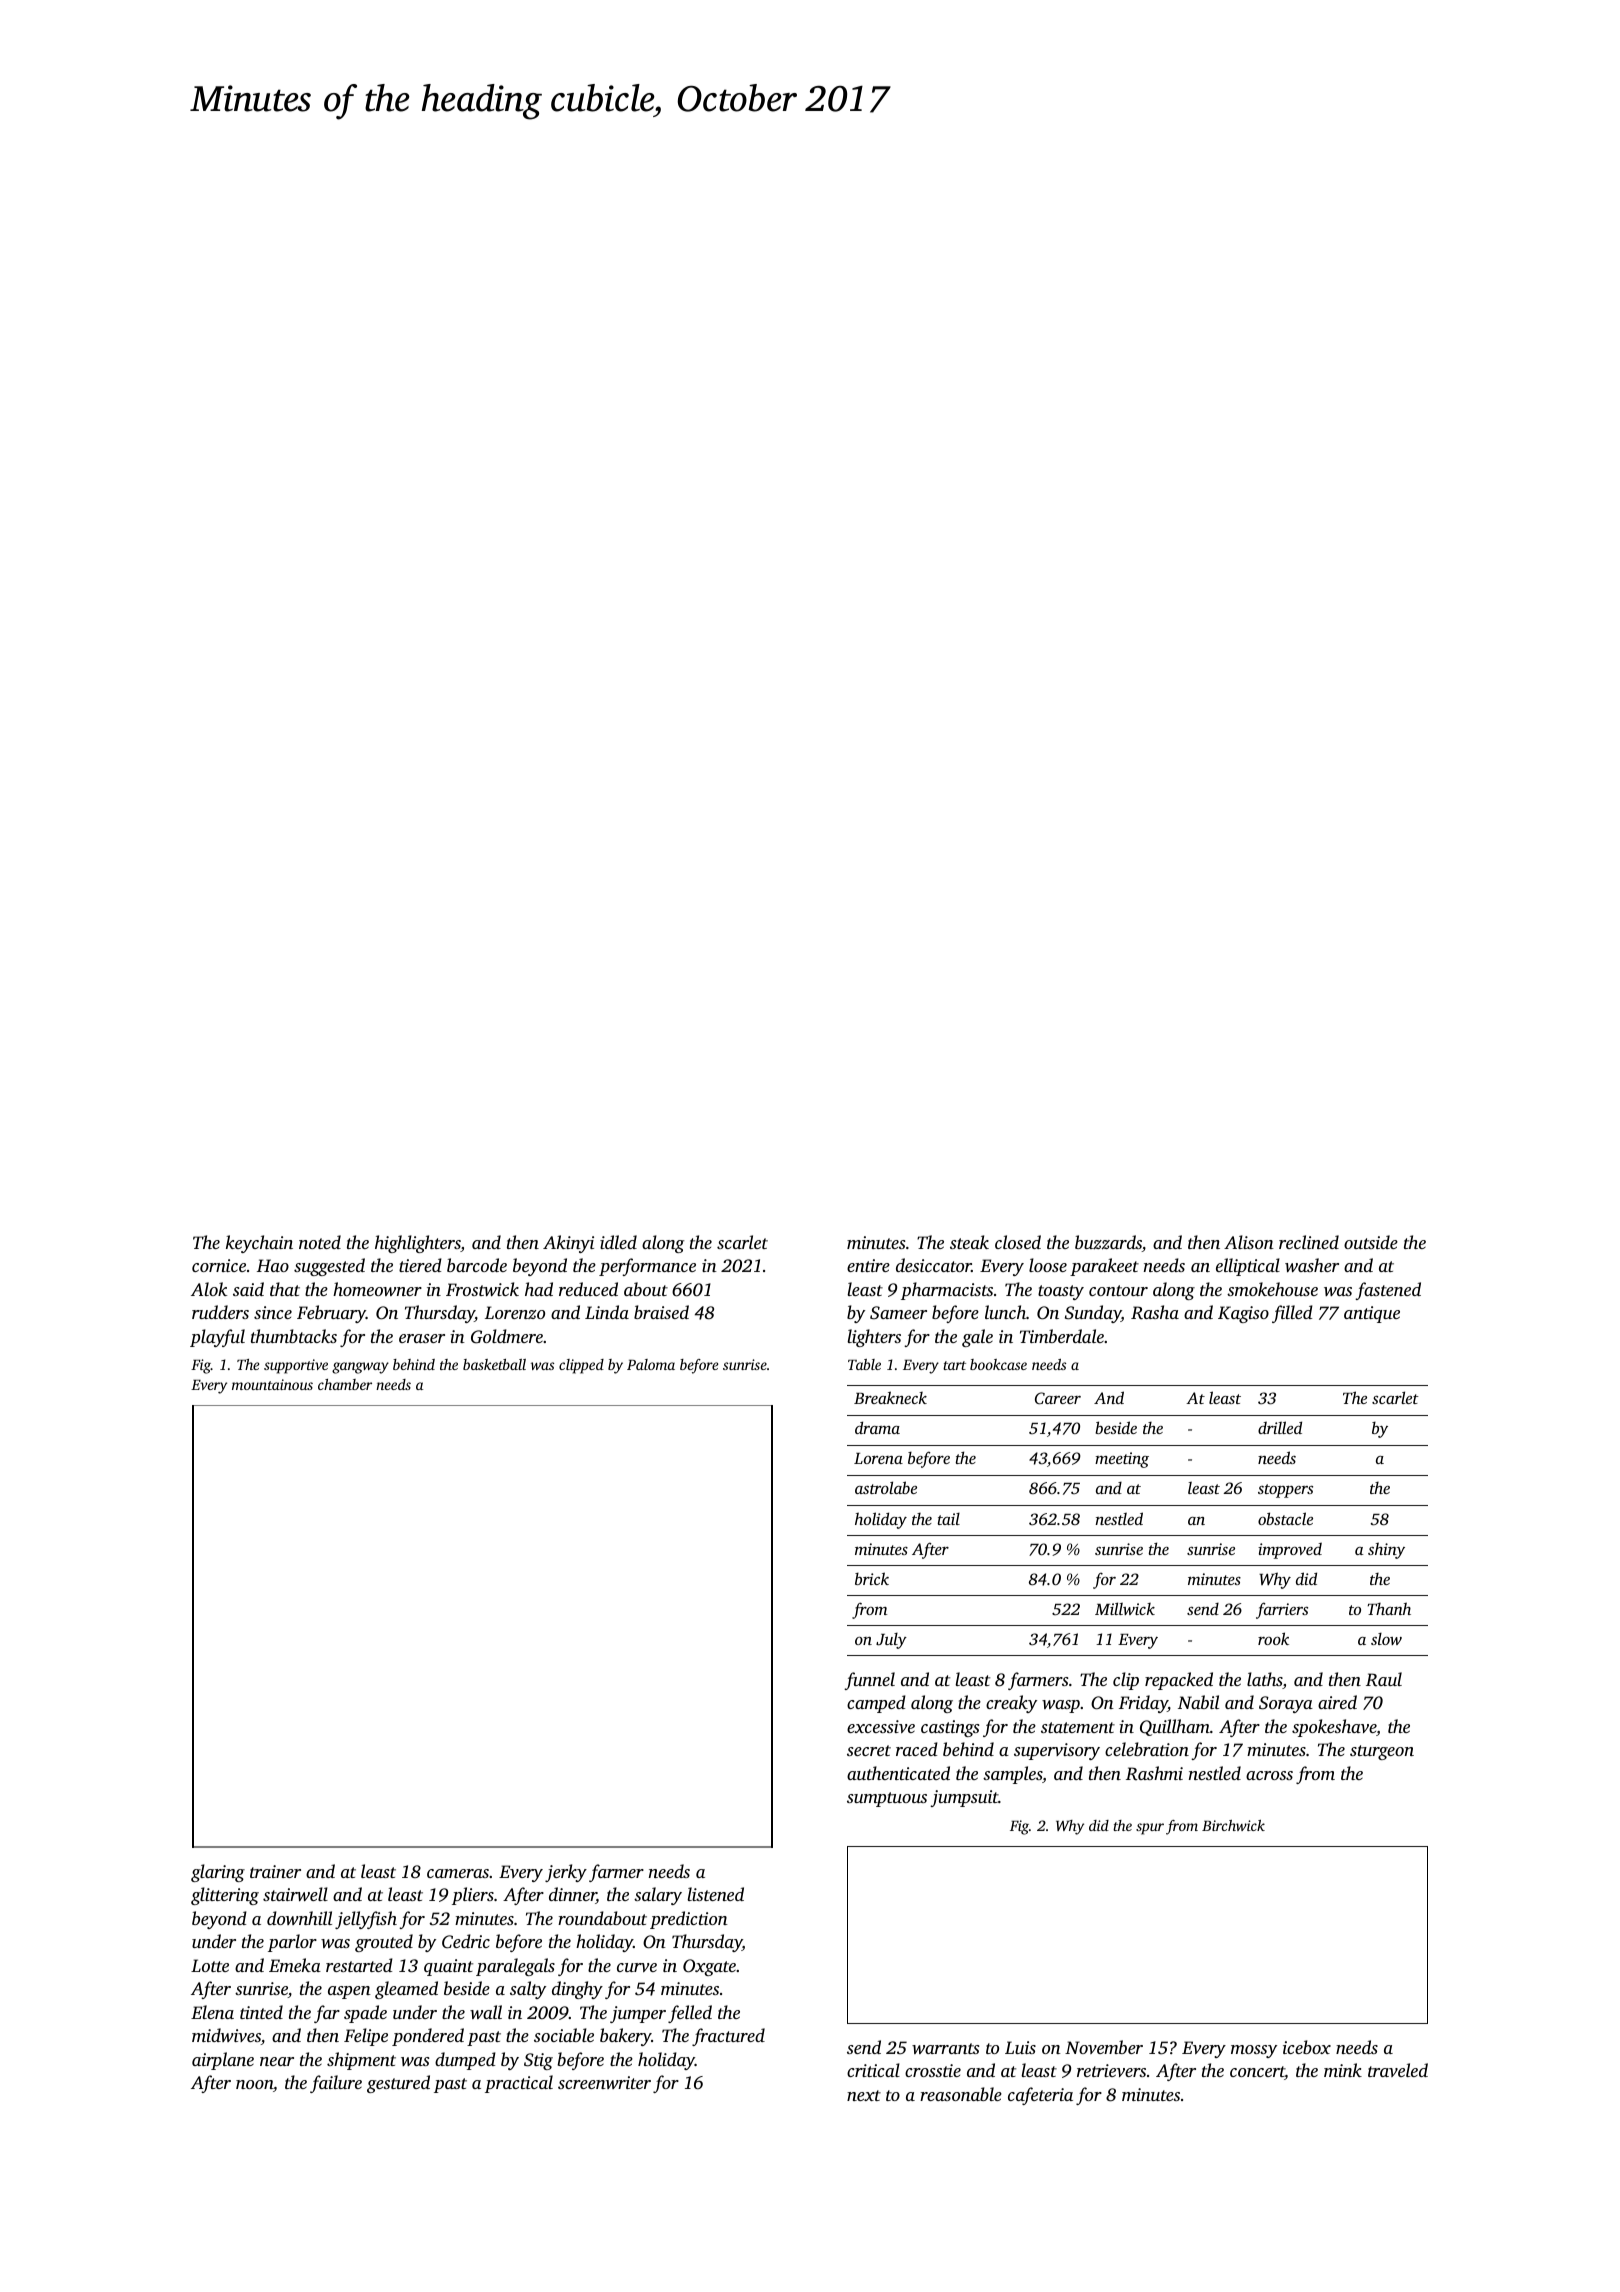 Image resolution: width=1620 pixels, height=2292 pixels. What do you see at coordinates (1179, 1681) in the image?
I see `repacked` at bounding box center [1179, 1681].
